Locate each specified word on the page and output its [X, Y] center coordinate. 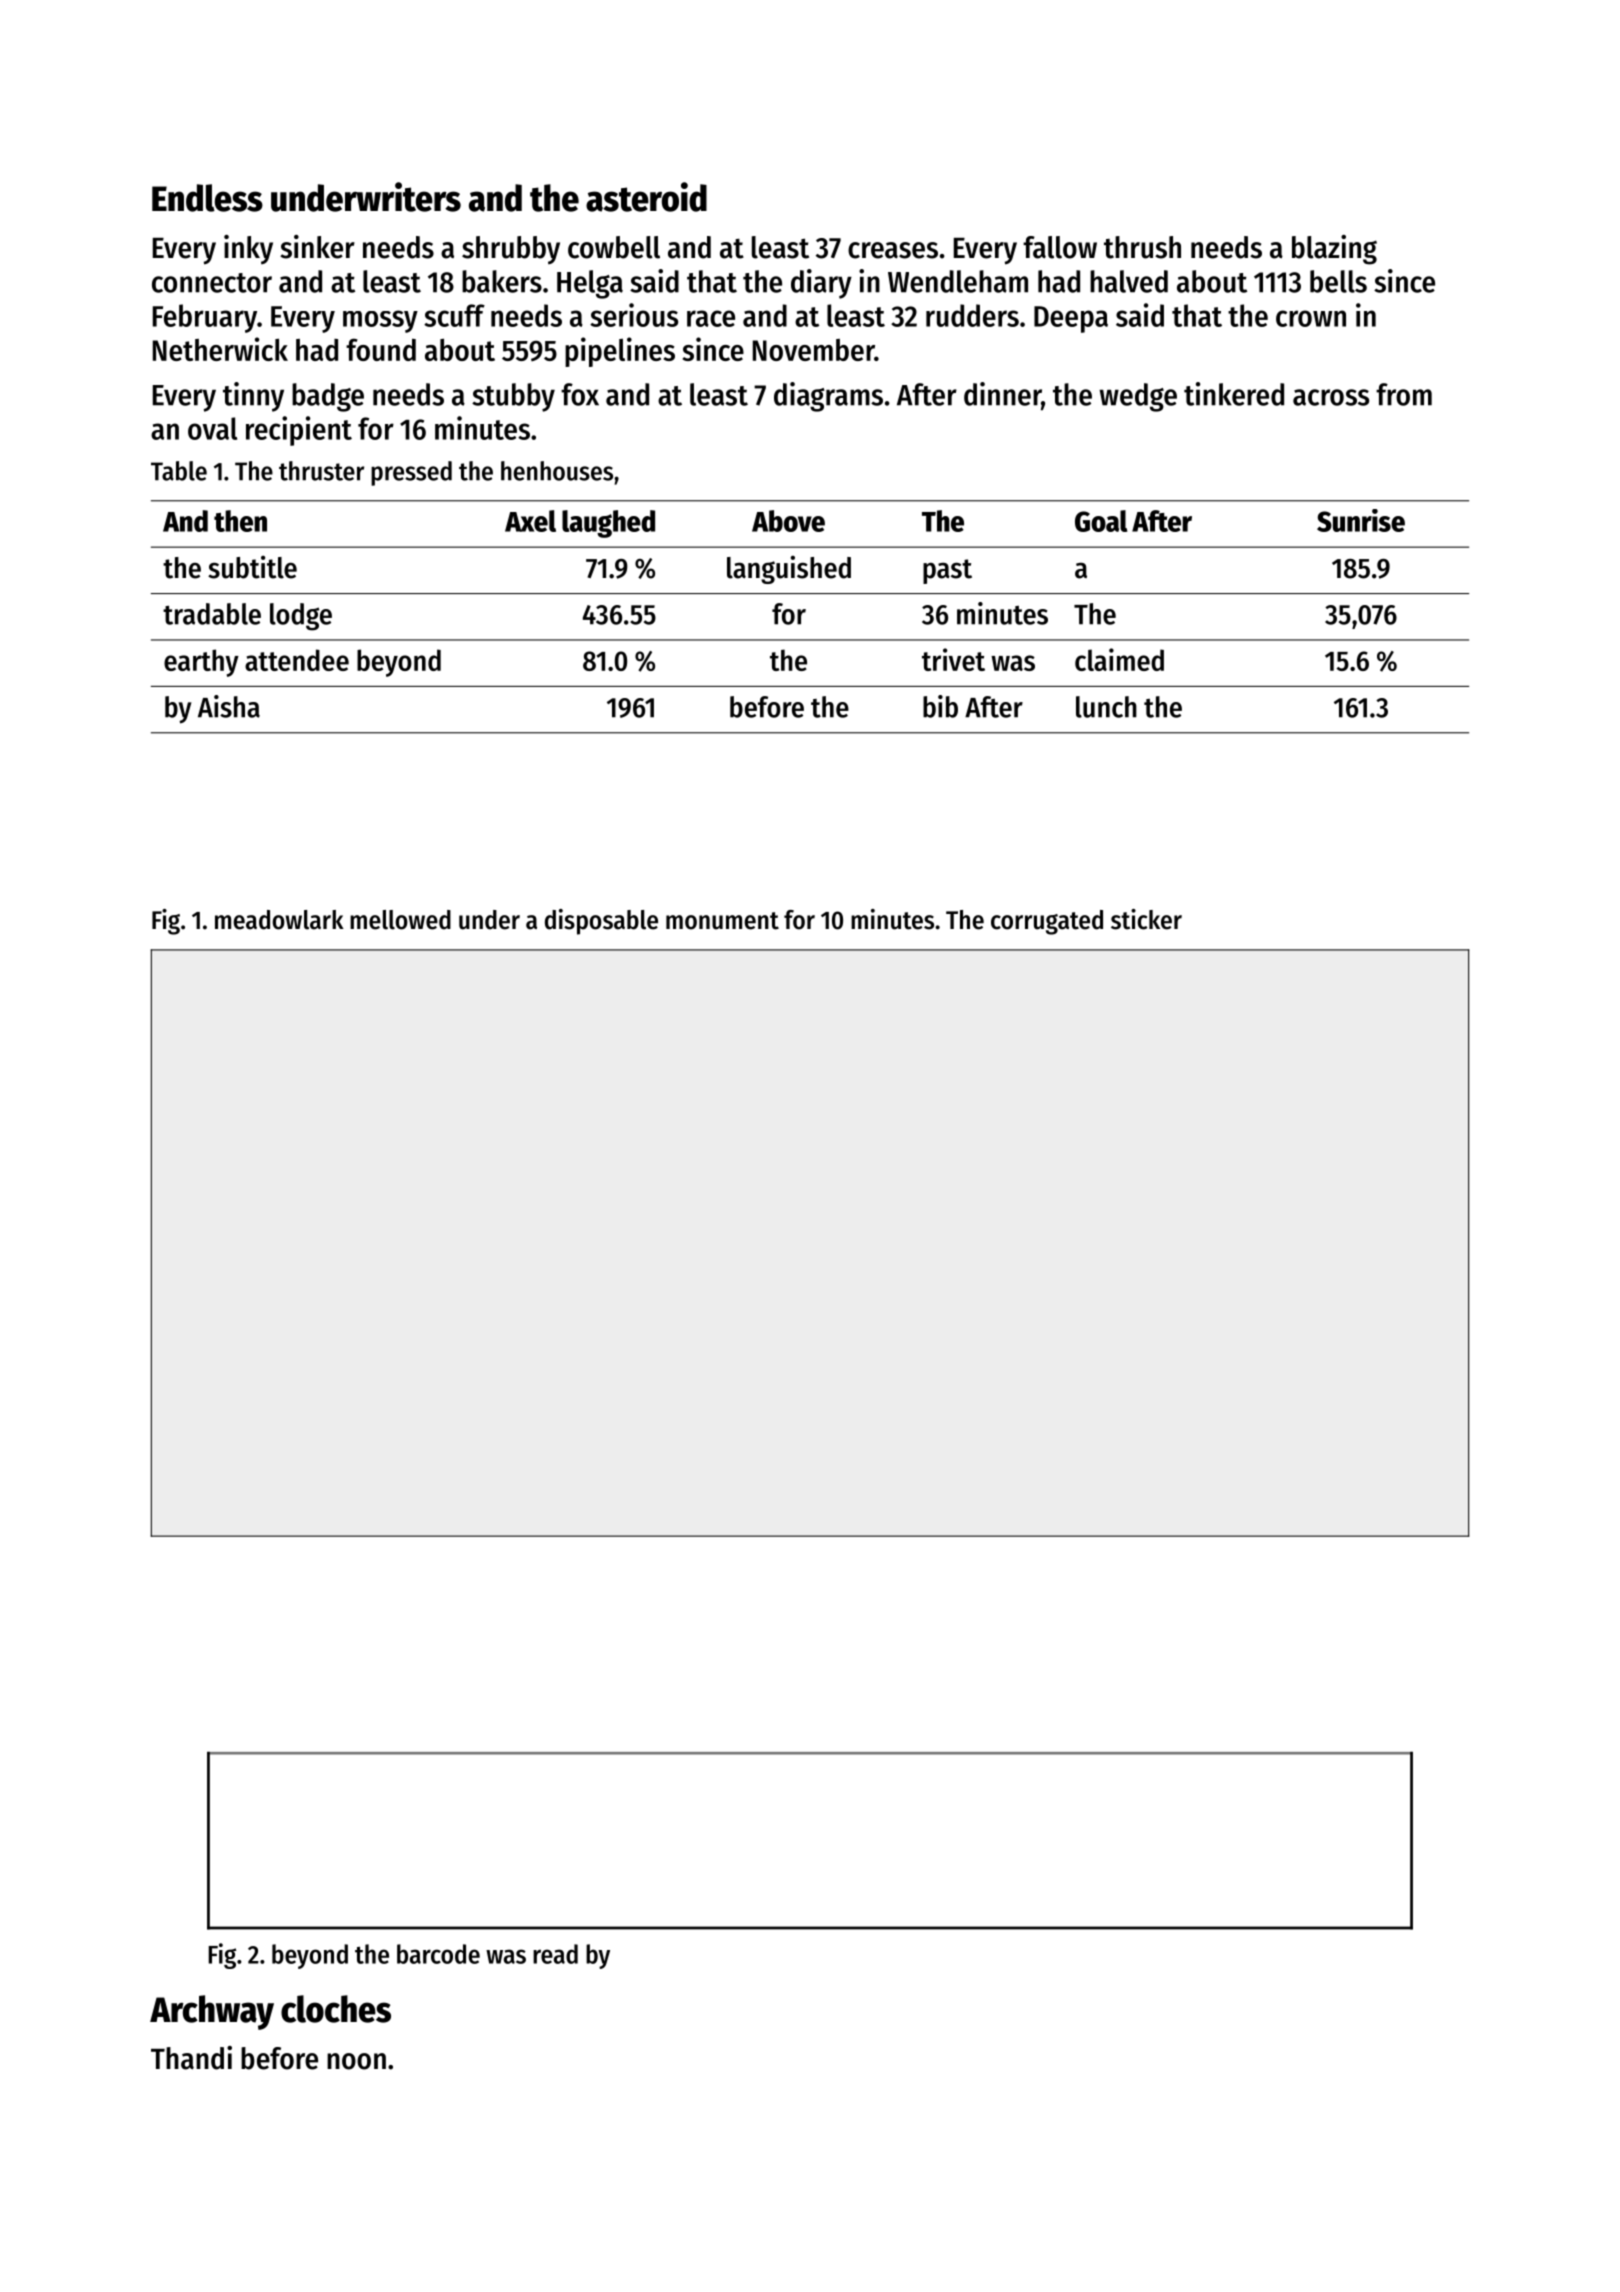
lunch [1106, 707]
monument [722, 921]
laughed [608, 524]
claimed [1119, 659]
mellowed [400, 920]
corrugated [1047, 922]
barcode [438, 1954]
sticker [1146, 919]
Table [179, 471]
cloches [336, 2009]
